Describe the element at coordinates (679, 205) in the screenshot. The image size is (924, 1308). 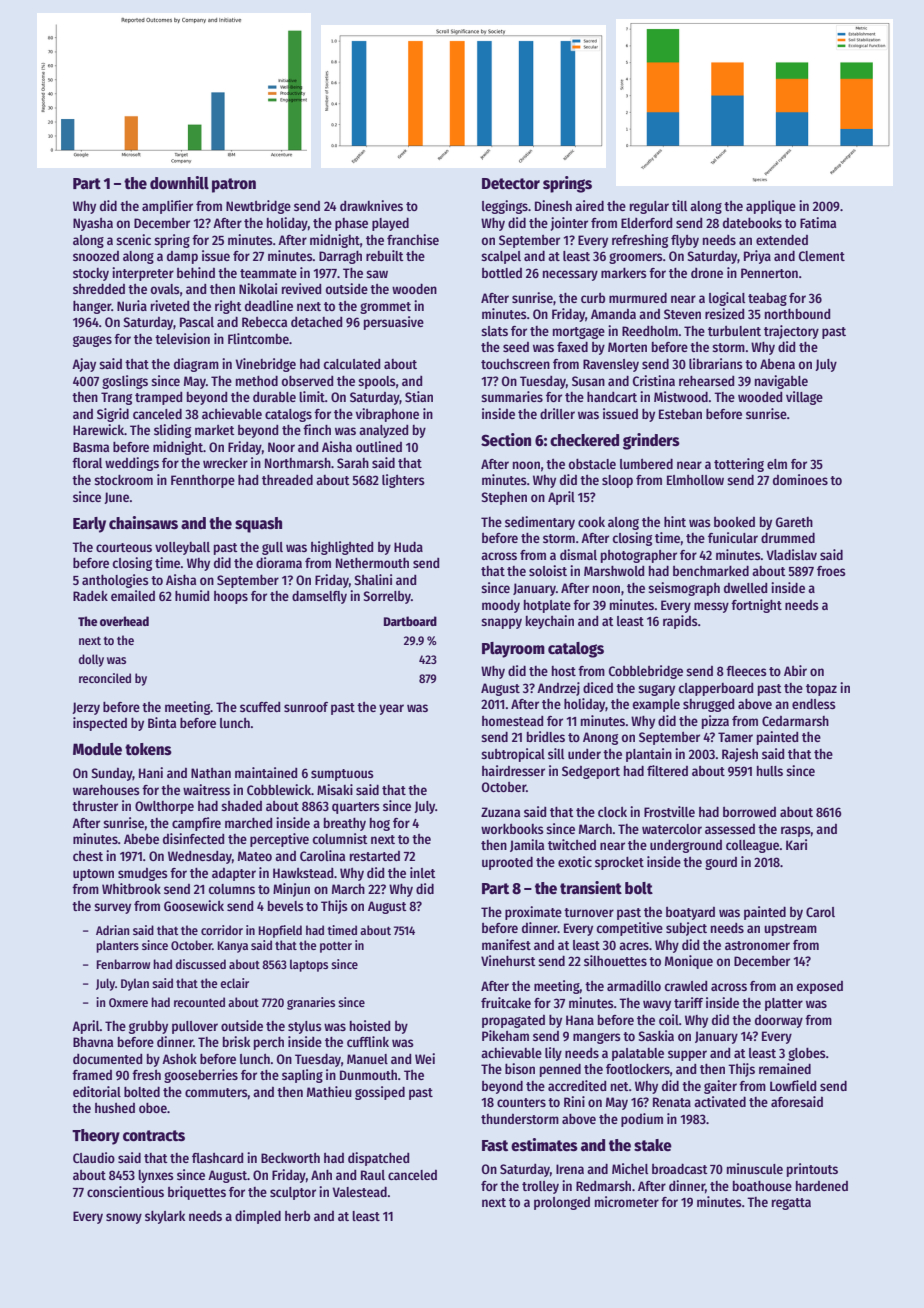
I see `till` at that location.
